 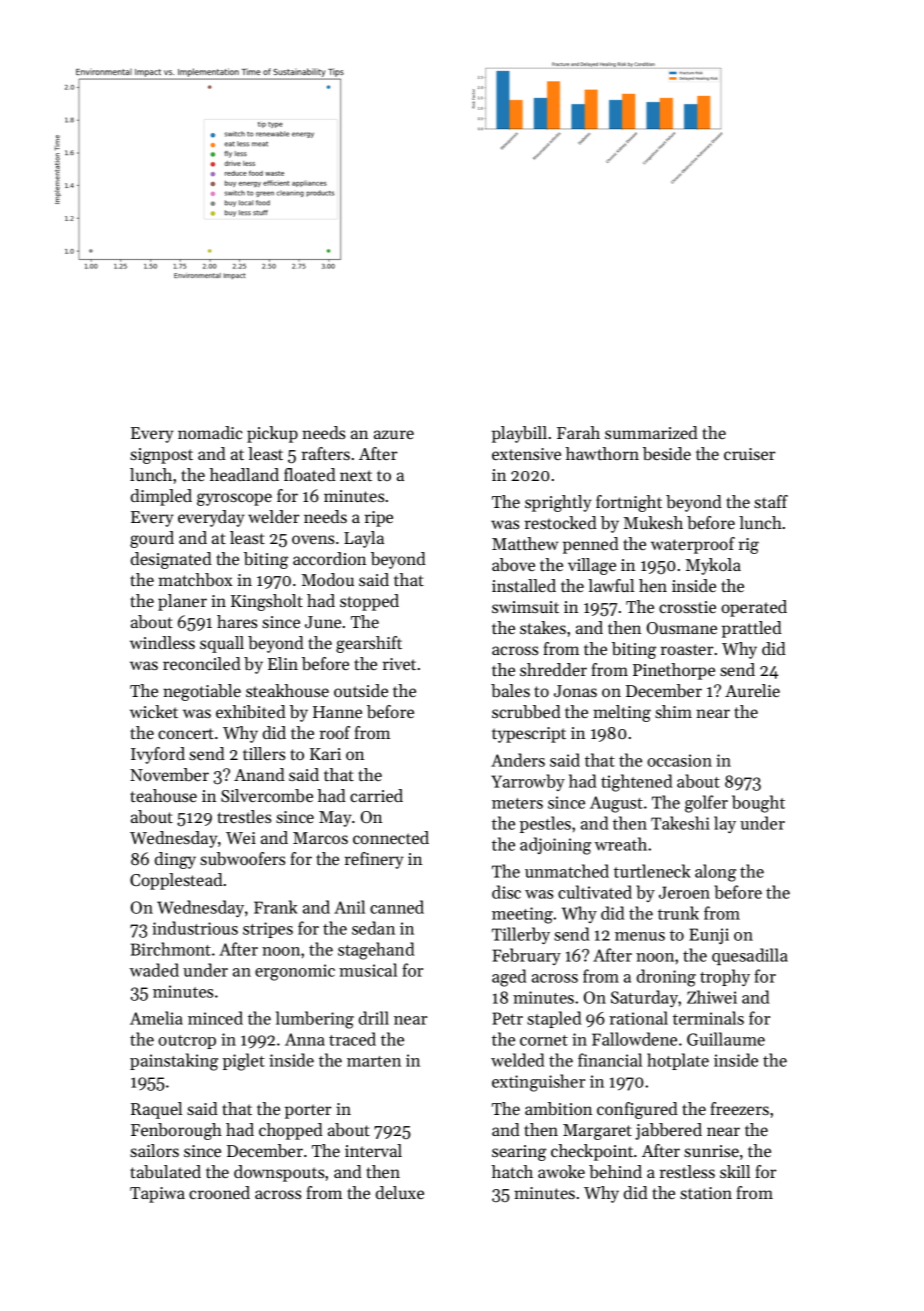 I want to click on aged, so click(x=509, y=978).
